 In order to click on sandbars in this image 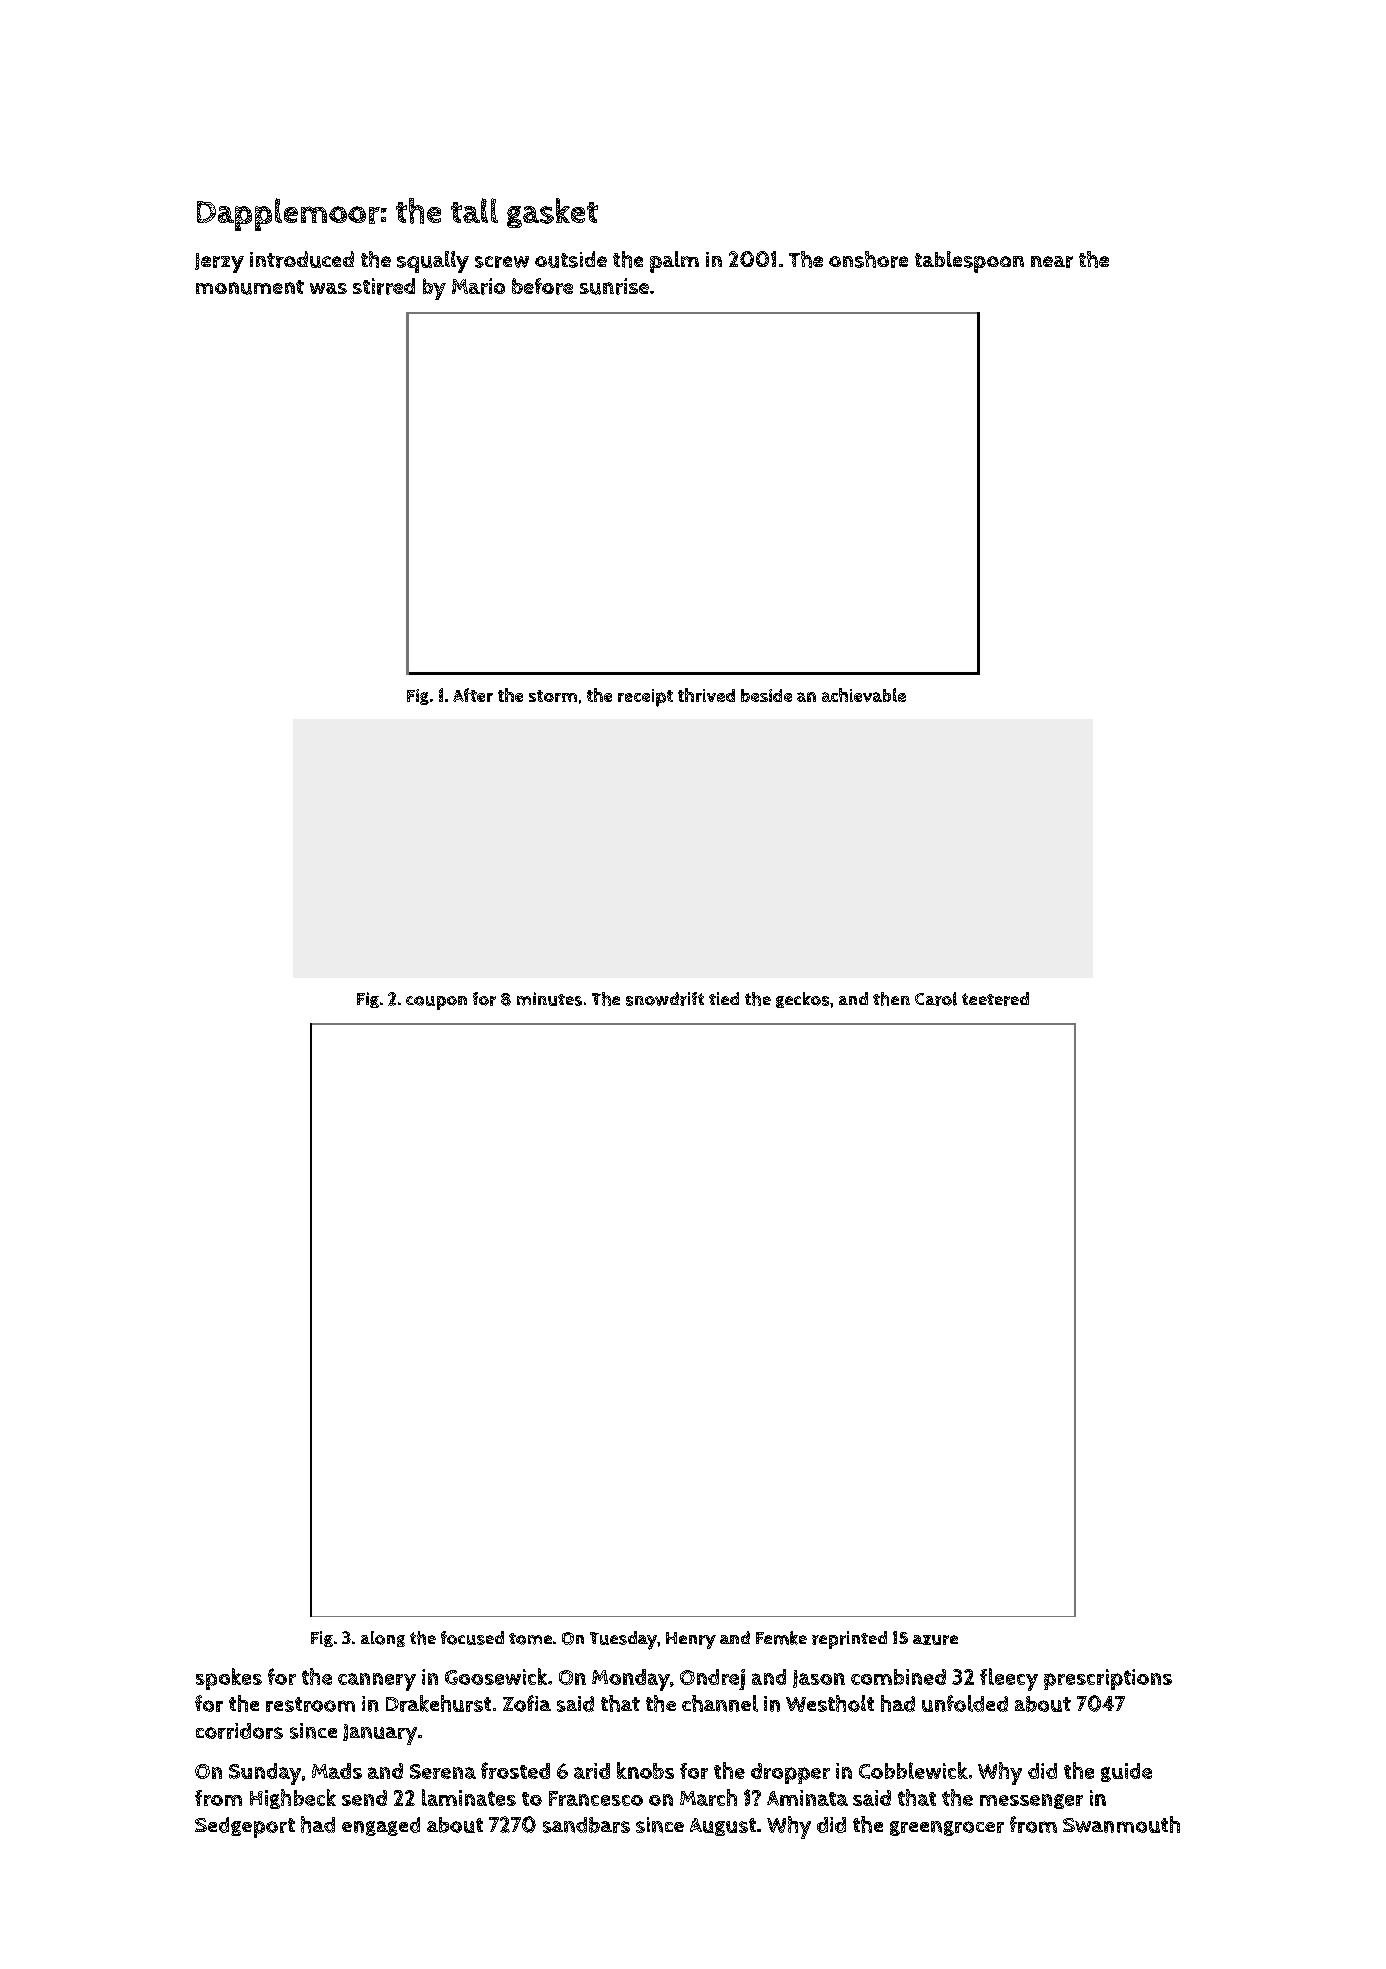, I will do `click(586, 1825)`.
